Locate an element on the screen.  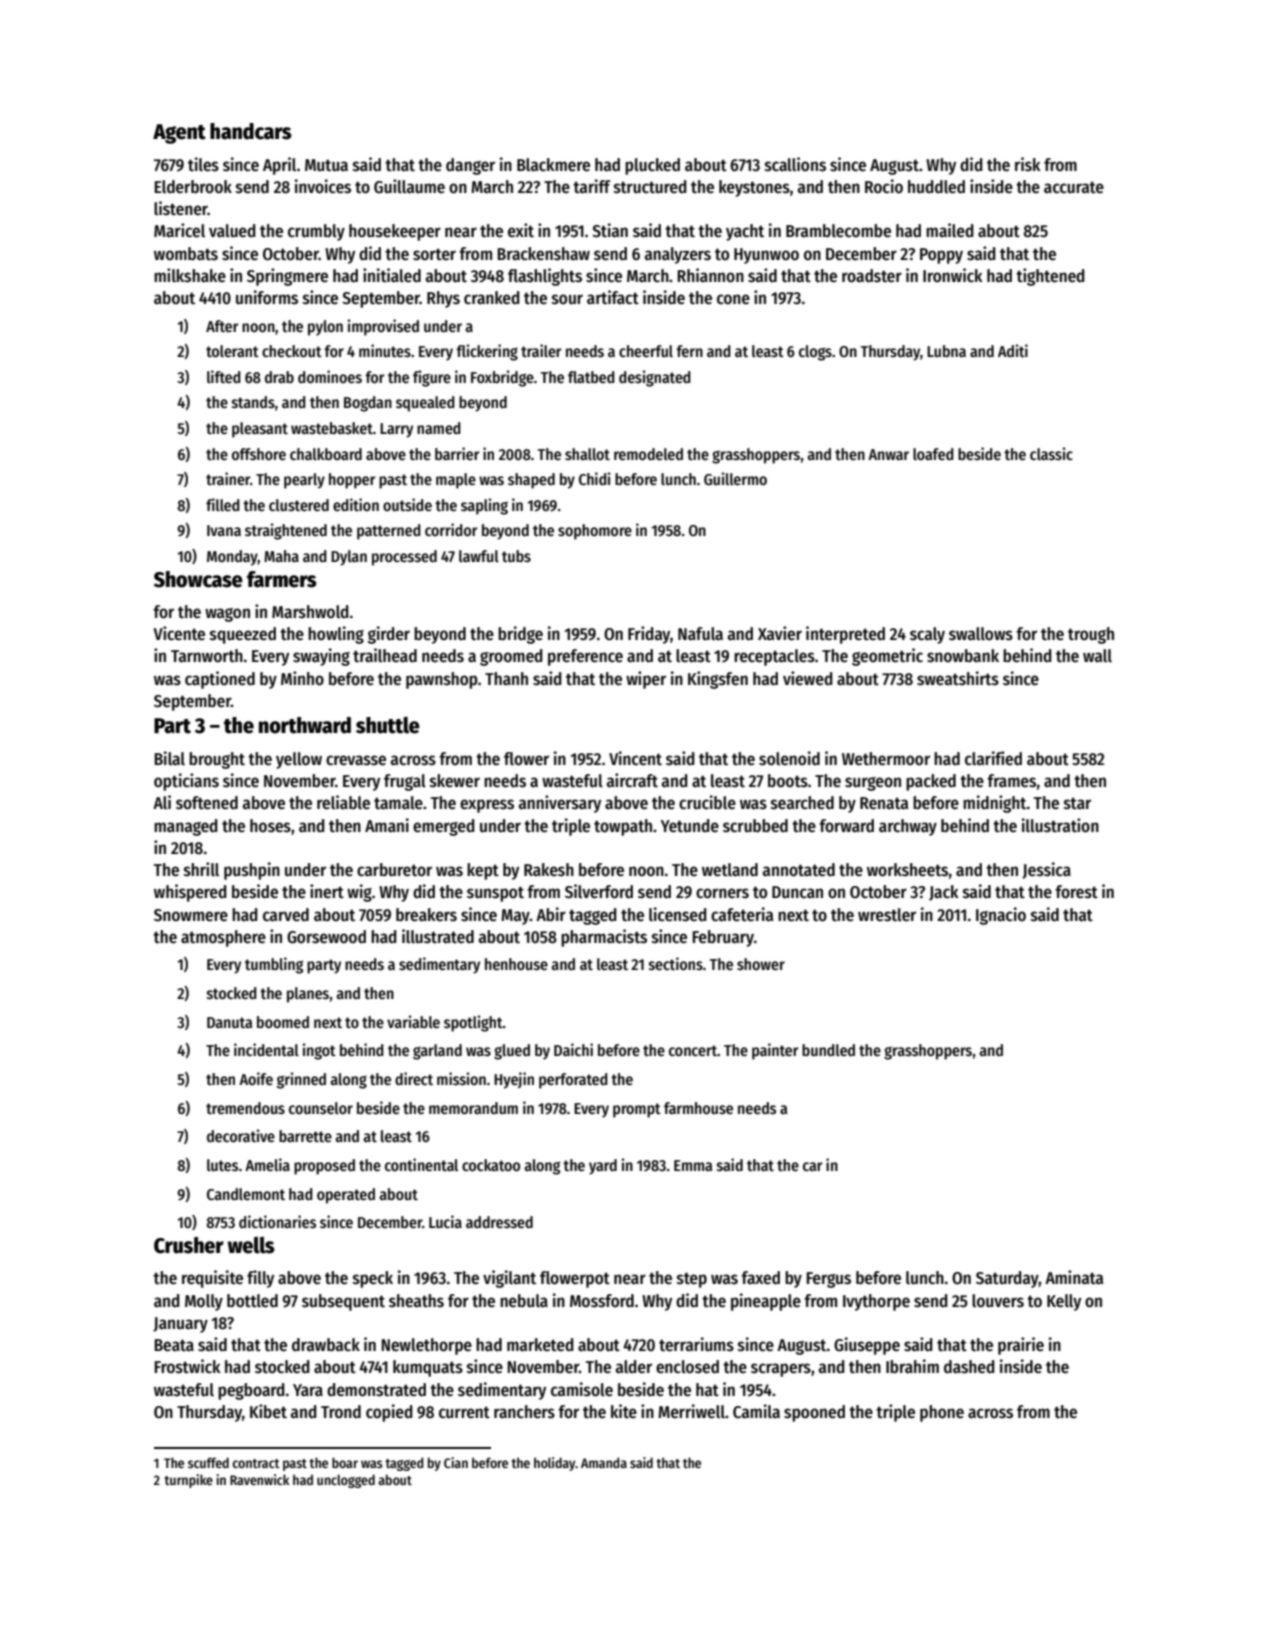
forest is located at coordinates (1076, 892).
